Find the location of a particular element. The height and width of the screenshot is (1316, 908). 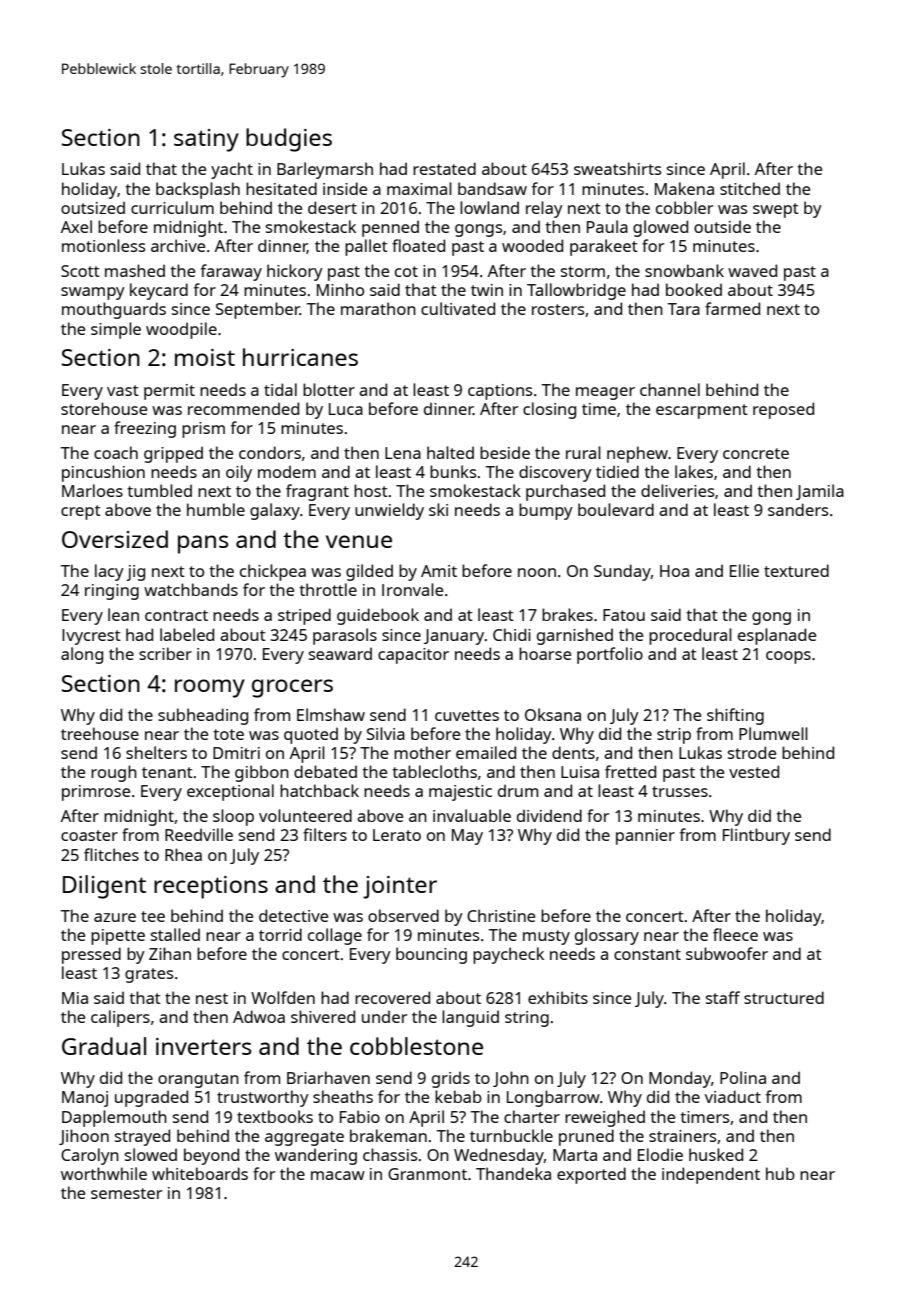

restated is located at coordinates (444, 168).
